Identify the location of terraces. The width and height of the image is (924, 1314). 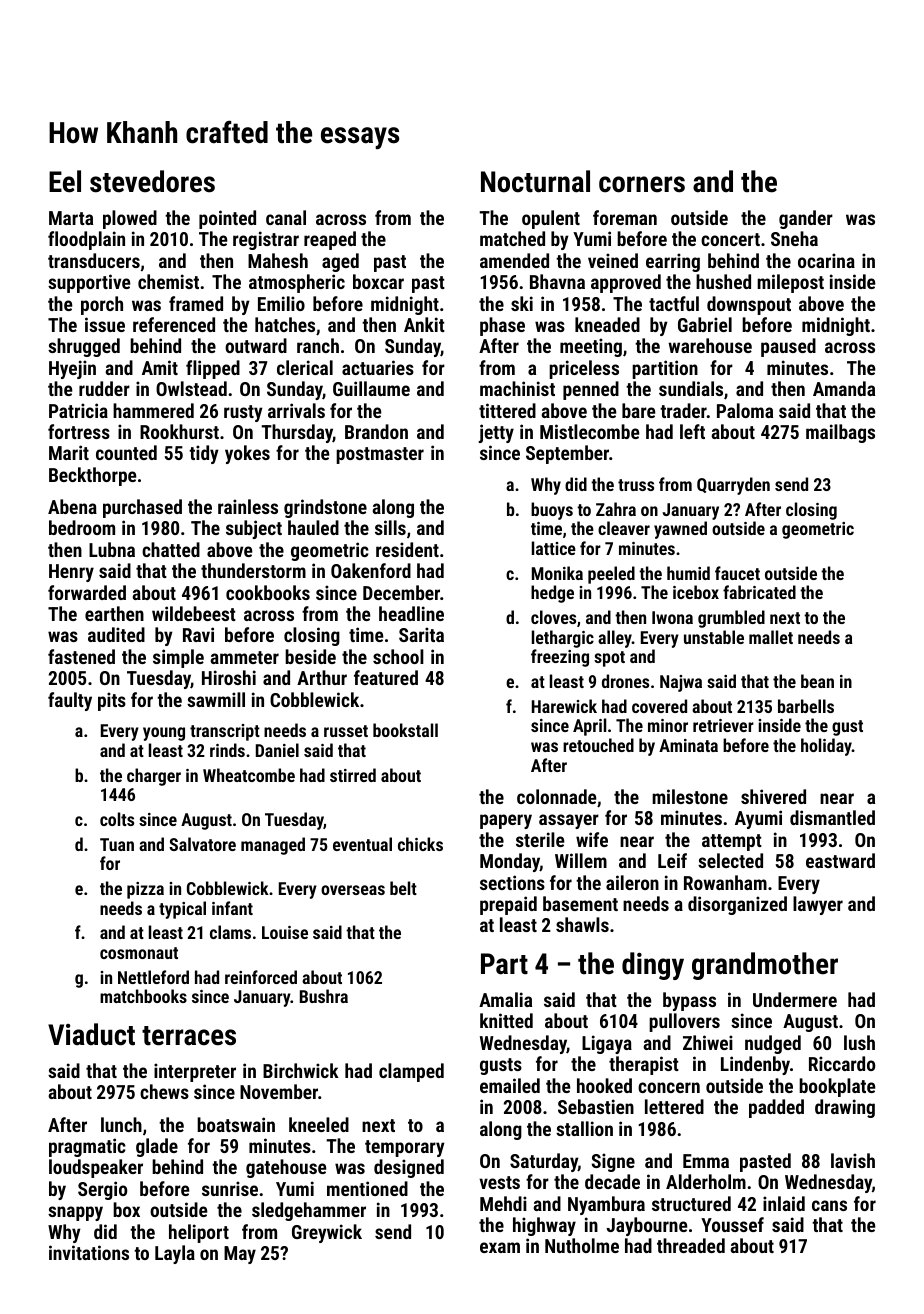
(189, 1036).
